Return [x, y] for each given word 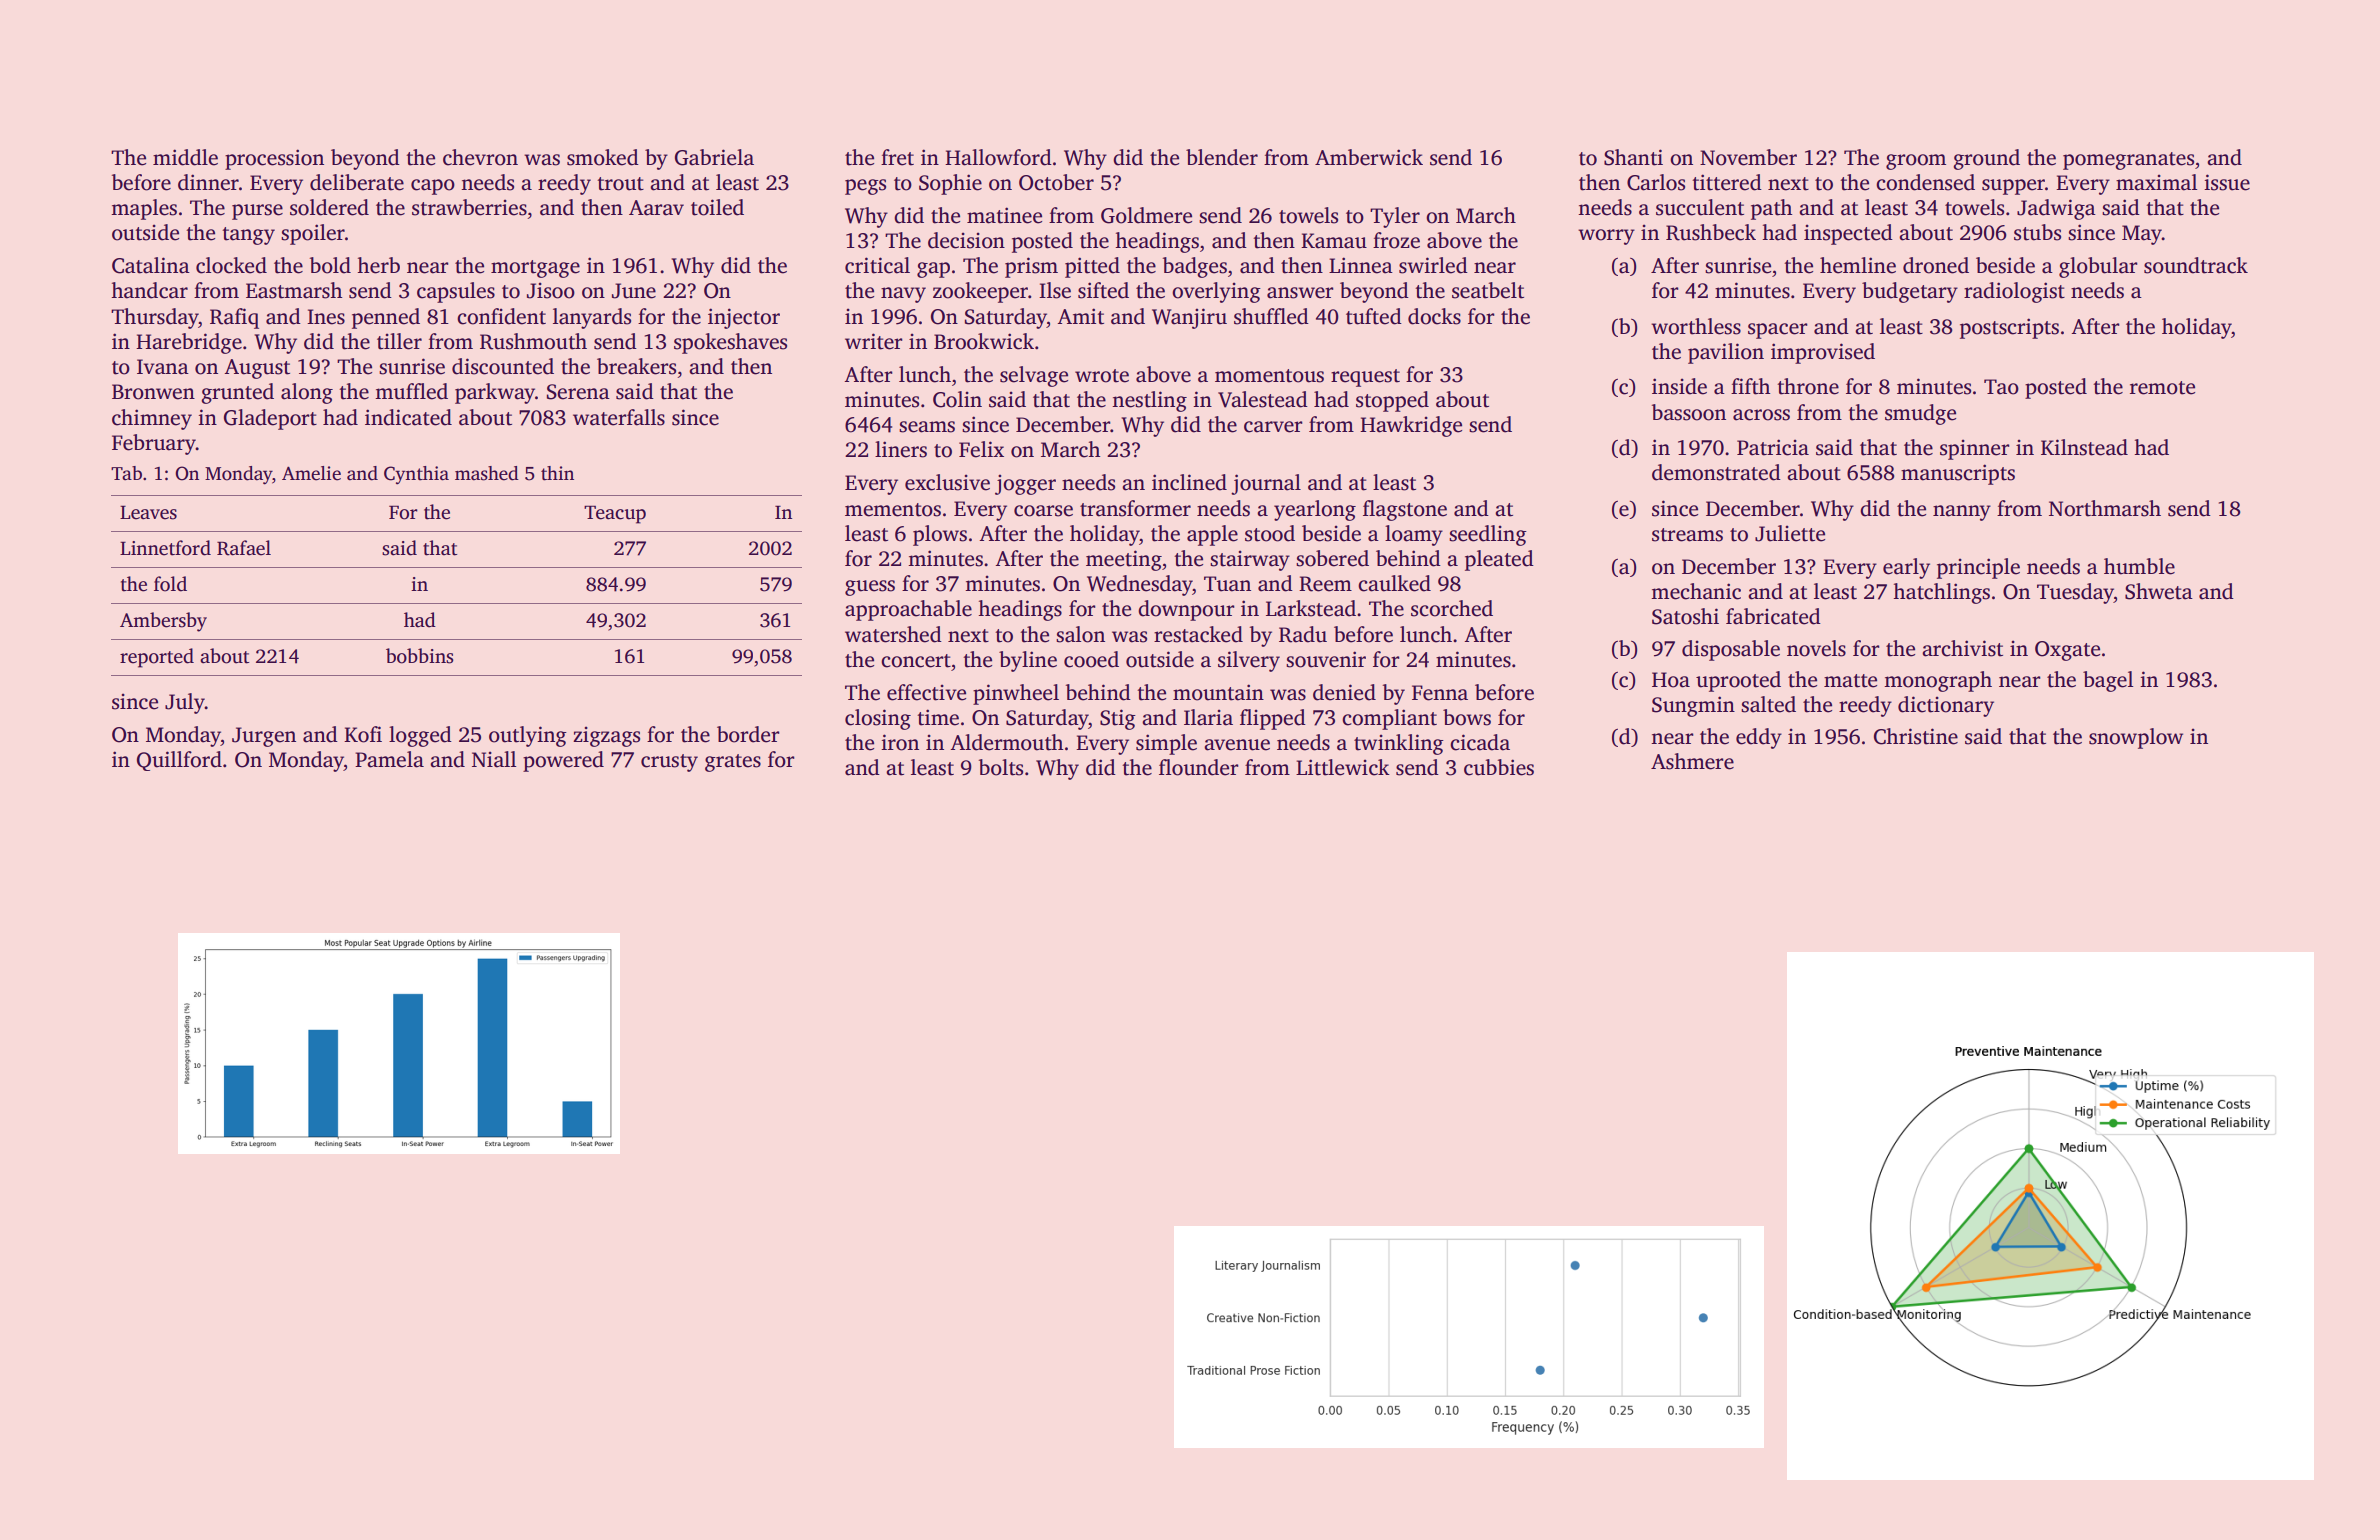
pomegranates [2128, 161]
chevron [480, 157]
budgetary [1910, 292]
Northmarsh [2105, 508]
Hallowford [998, 157]
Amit [1081, 316]
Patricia [1773, 447]
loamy [1414, 535]
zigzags [606, 736]
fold [170, 584]
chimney [152, 419]
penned [386, 318]
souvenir [1326, 659]
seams [927, 427]
